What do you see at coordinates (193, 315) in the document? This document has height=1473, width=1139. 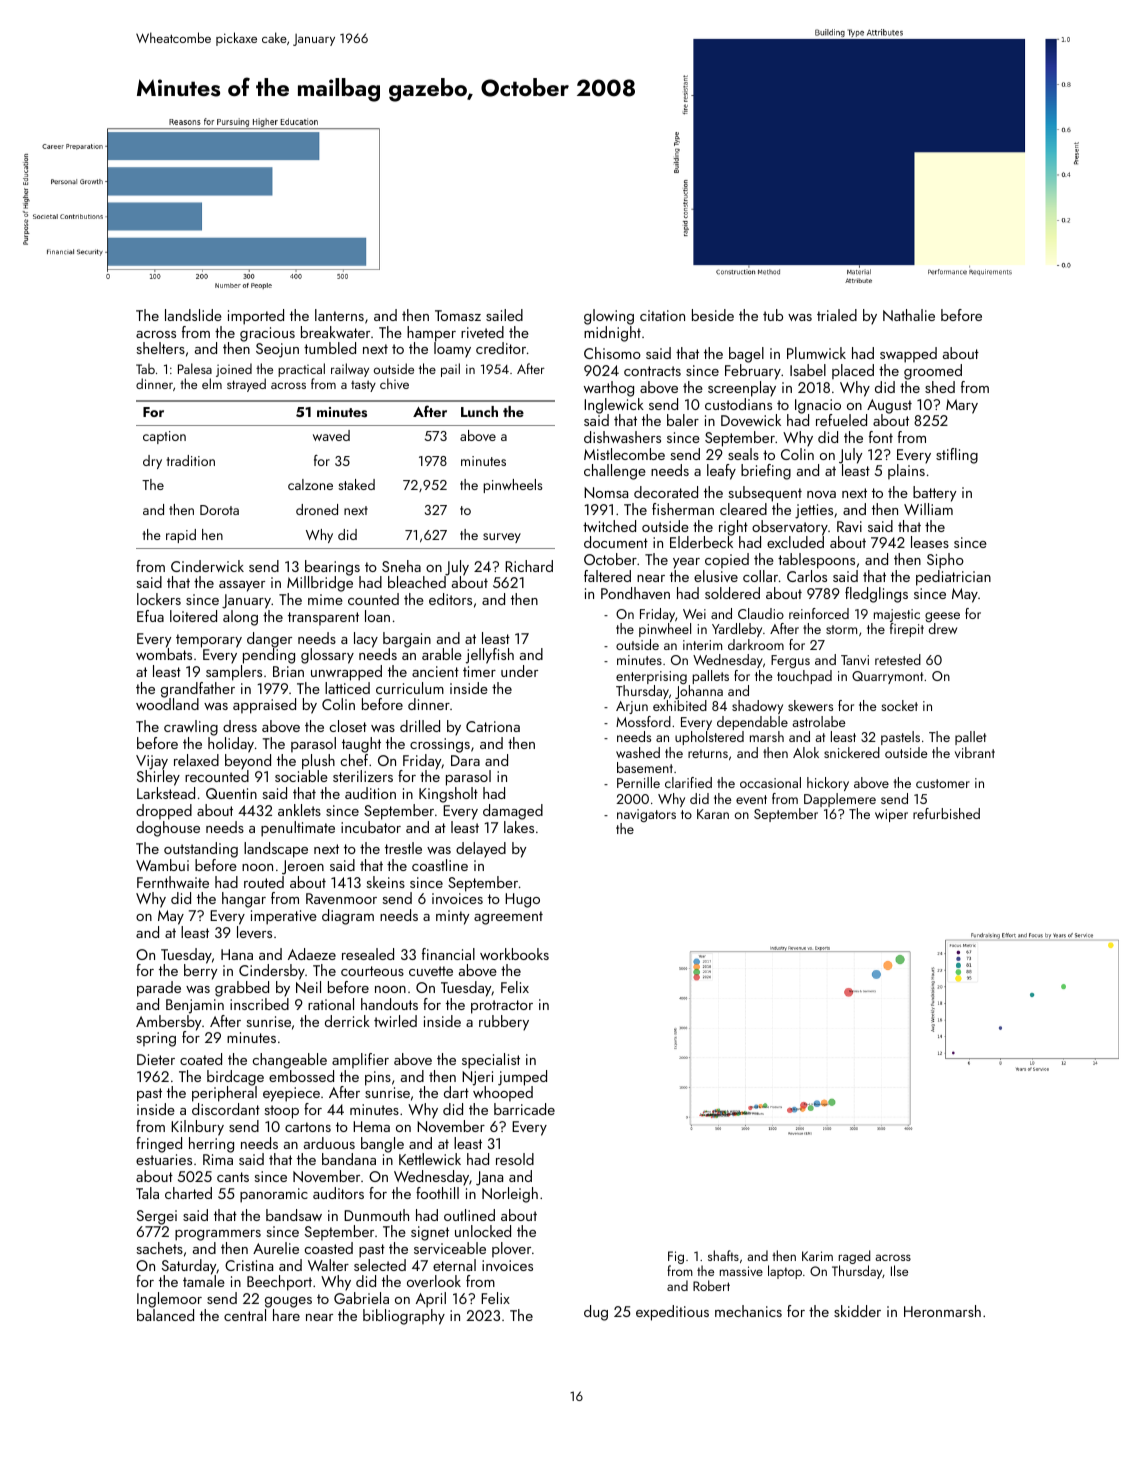 I see `landslide` at bounding box center [193, 315].
